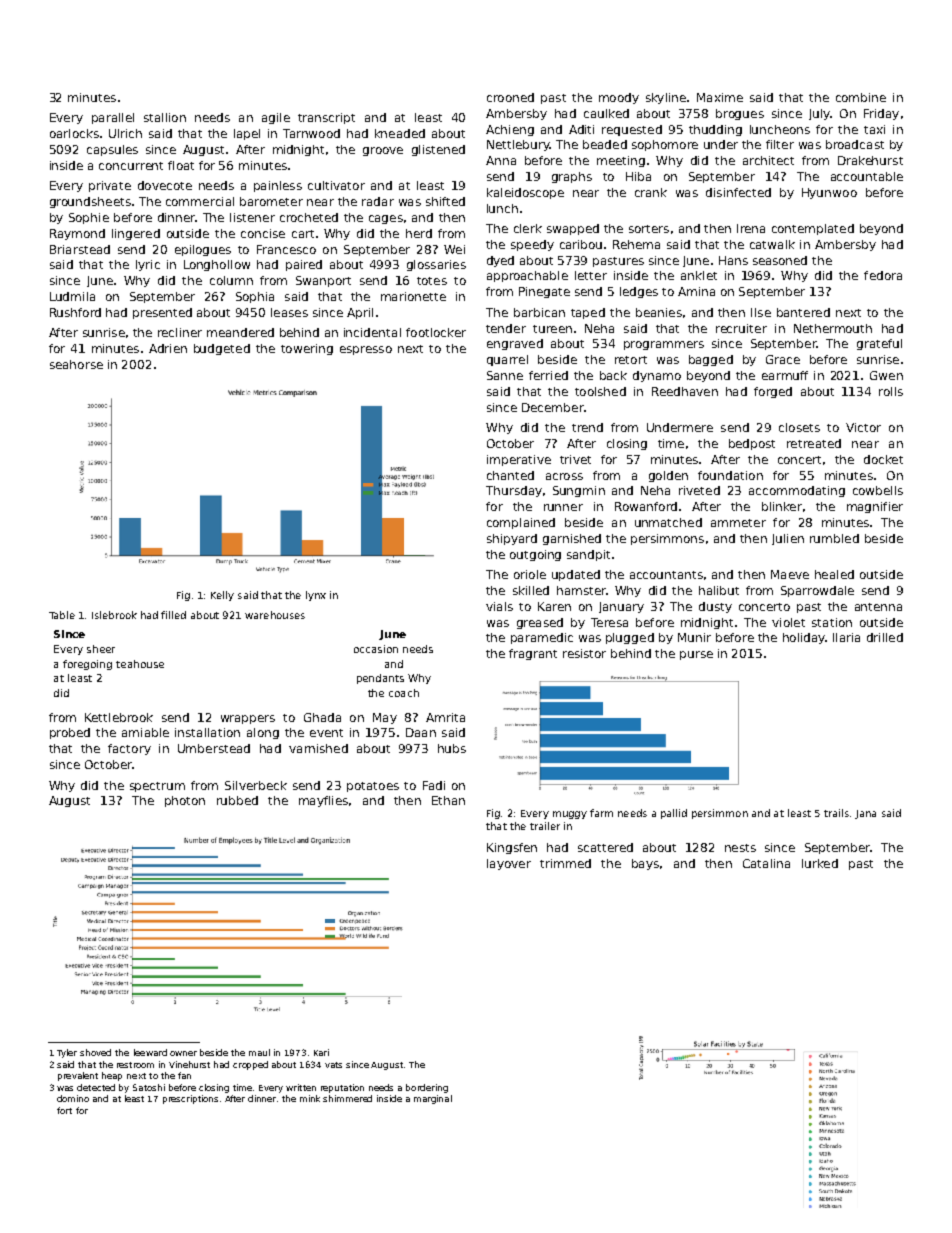  What do you see at coordinates (321, 1052) in the page?
I see `Kari` at bounding box center [321, 1052].
